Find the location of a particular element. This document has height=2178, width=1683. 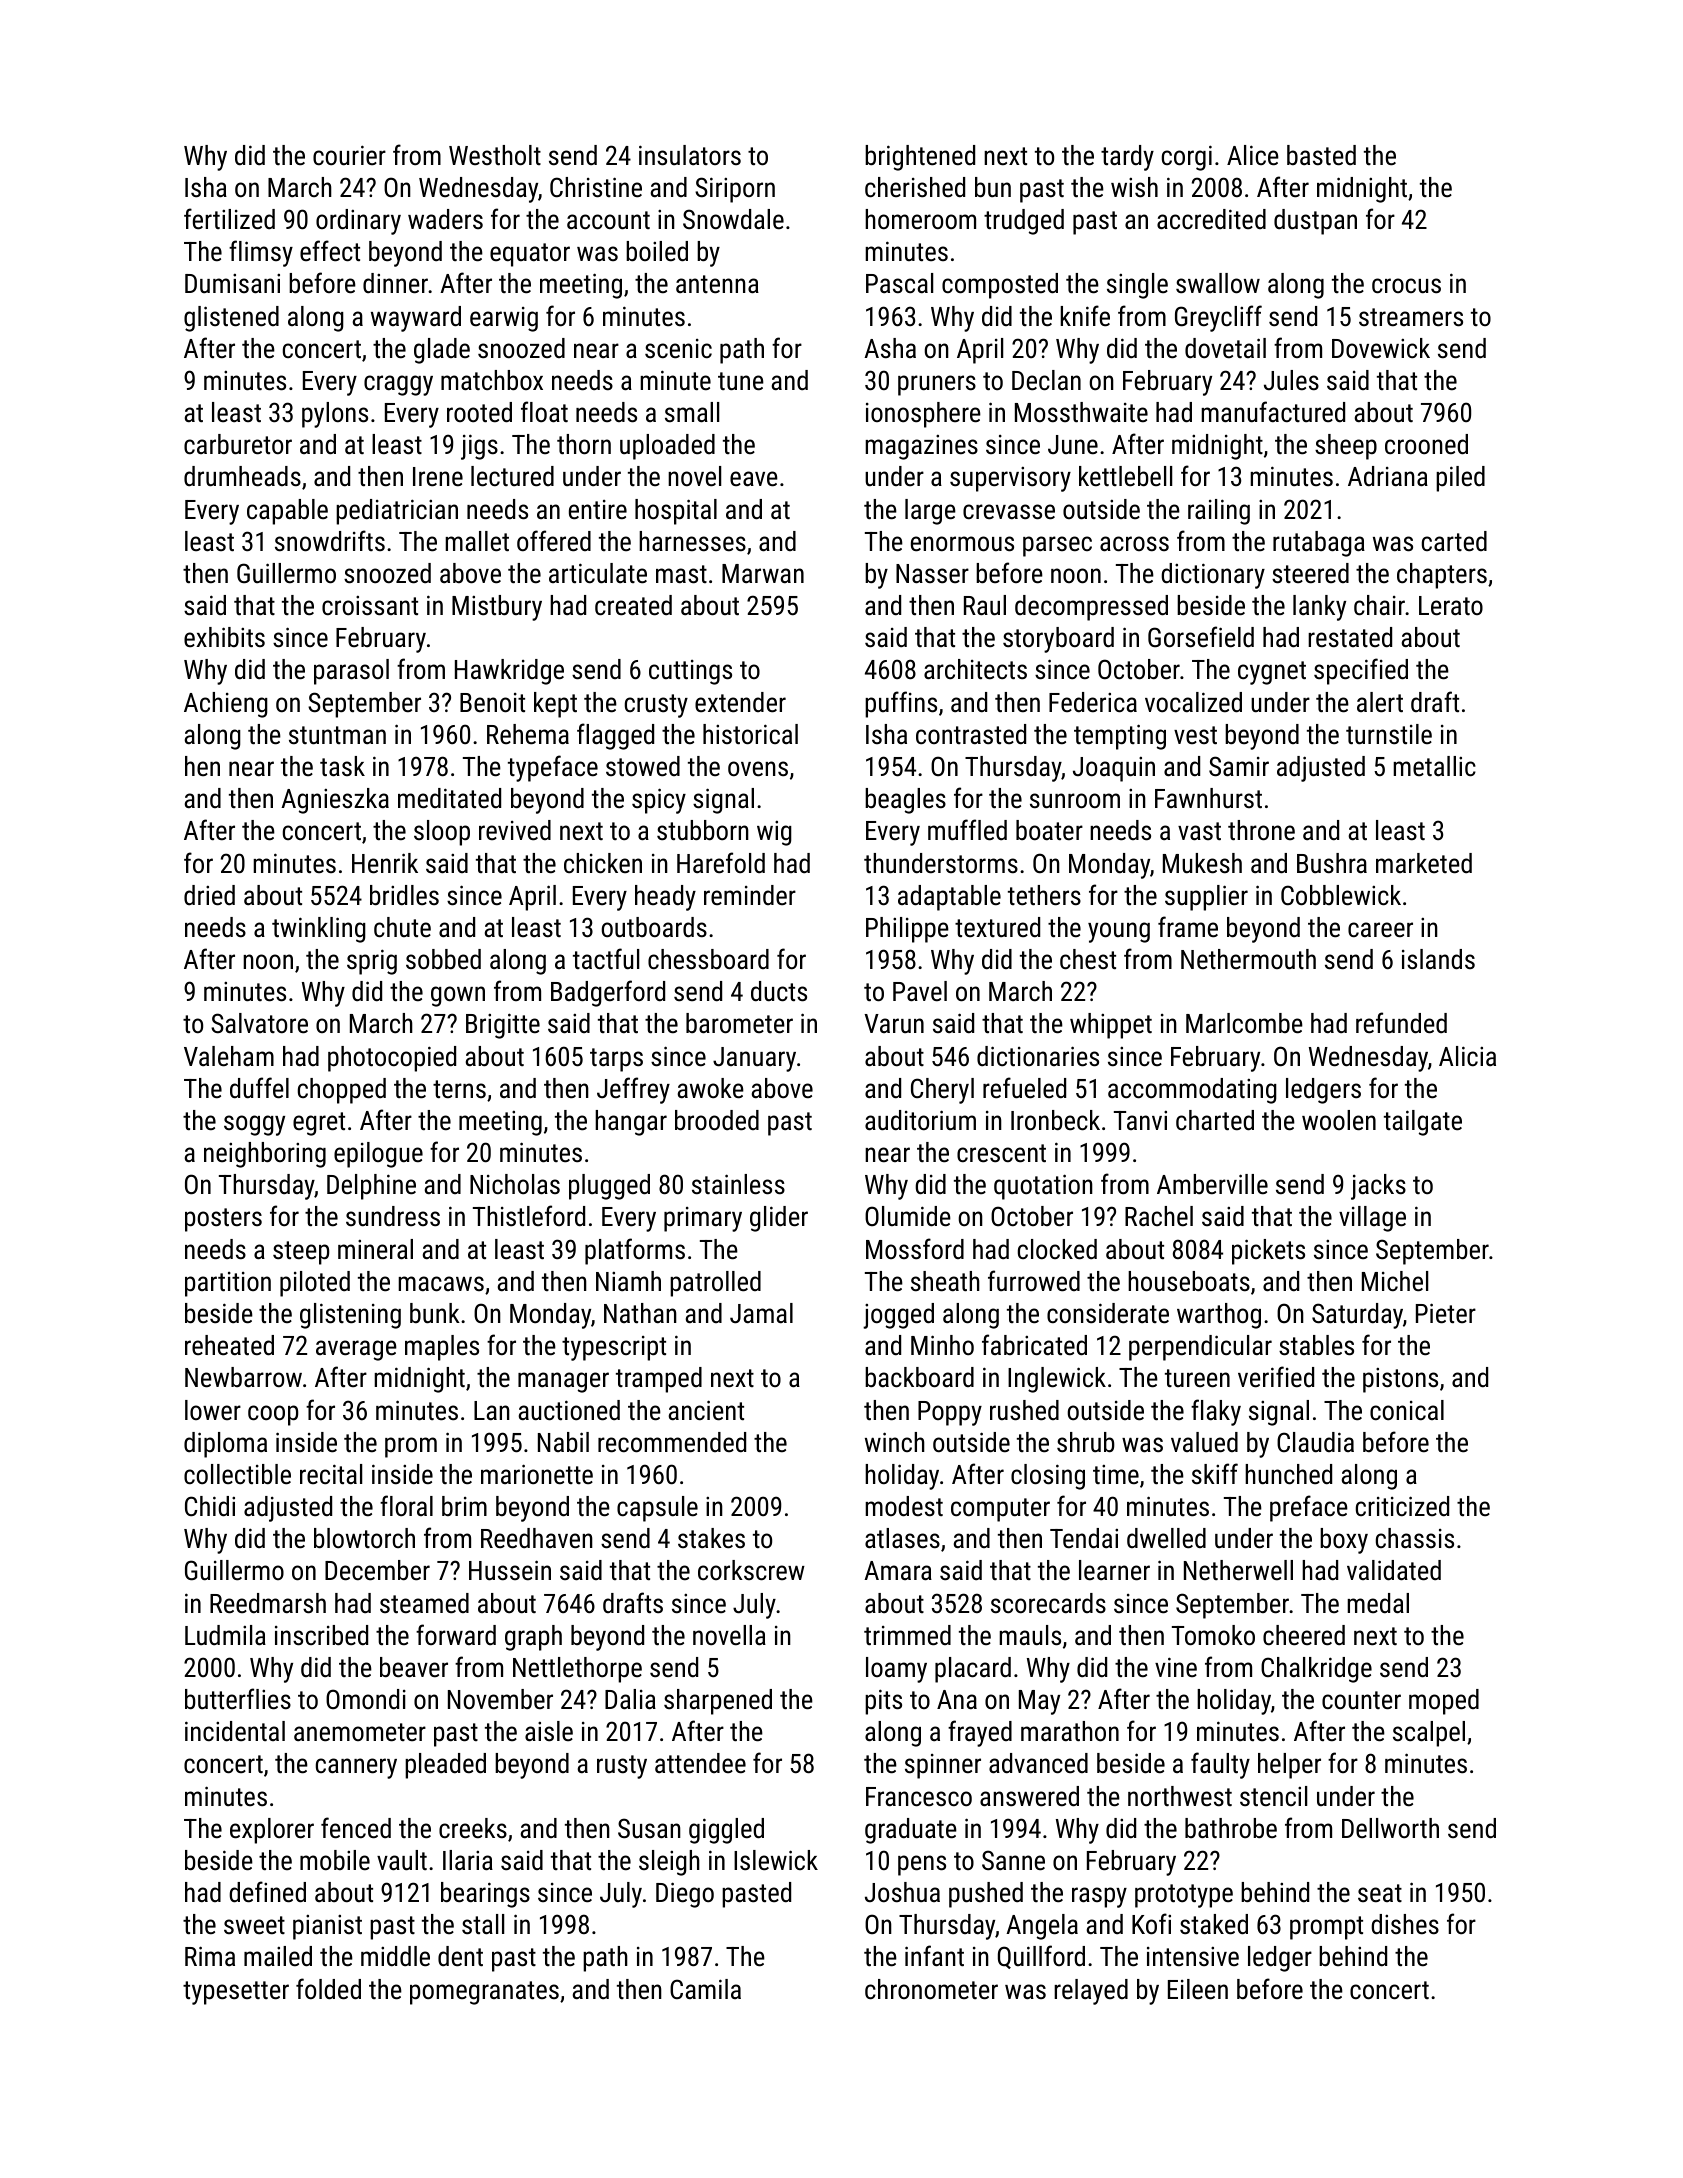

typesetter is located at coordinates (236, 1993).
